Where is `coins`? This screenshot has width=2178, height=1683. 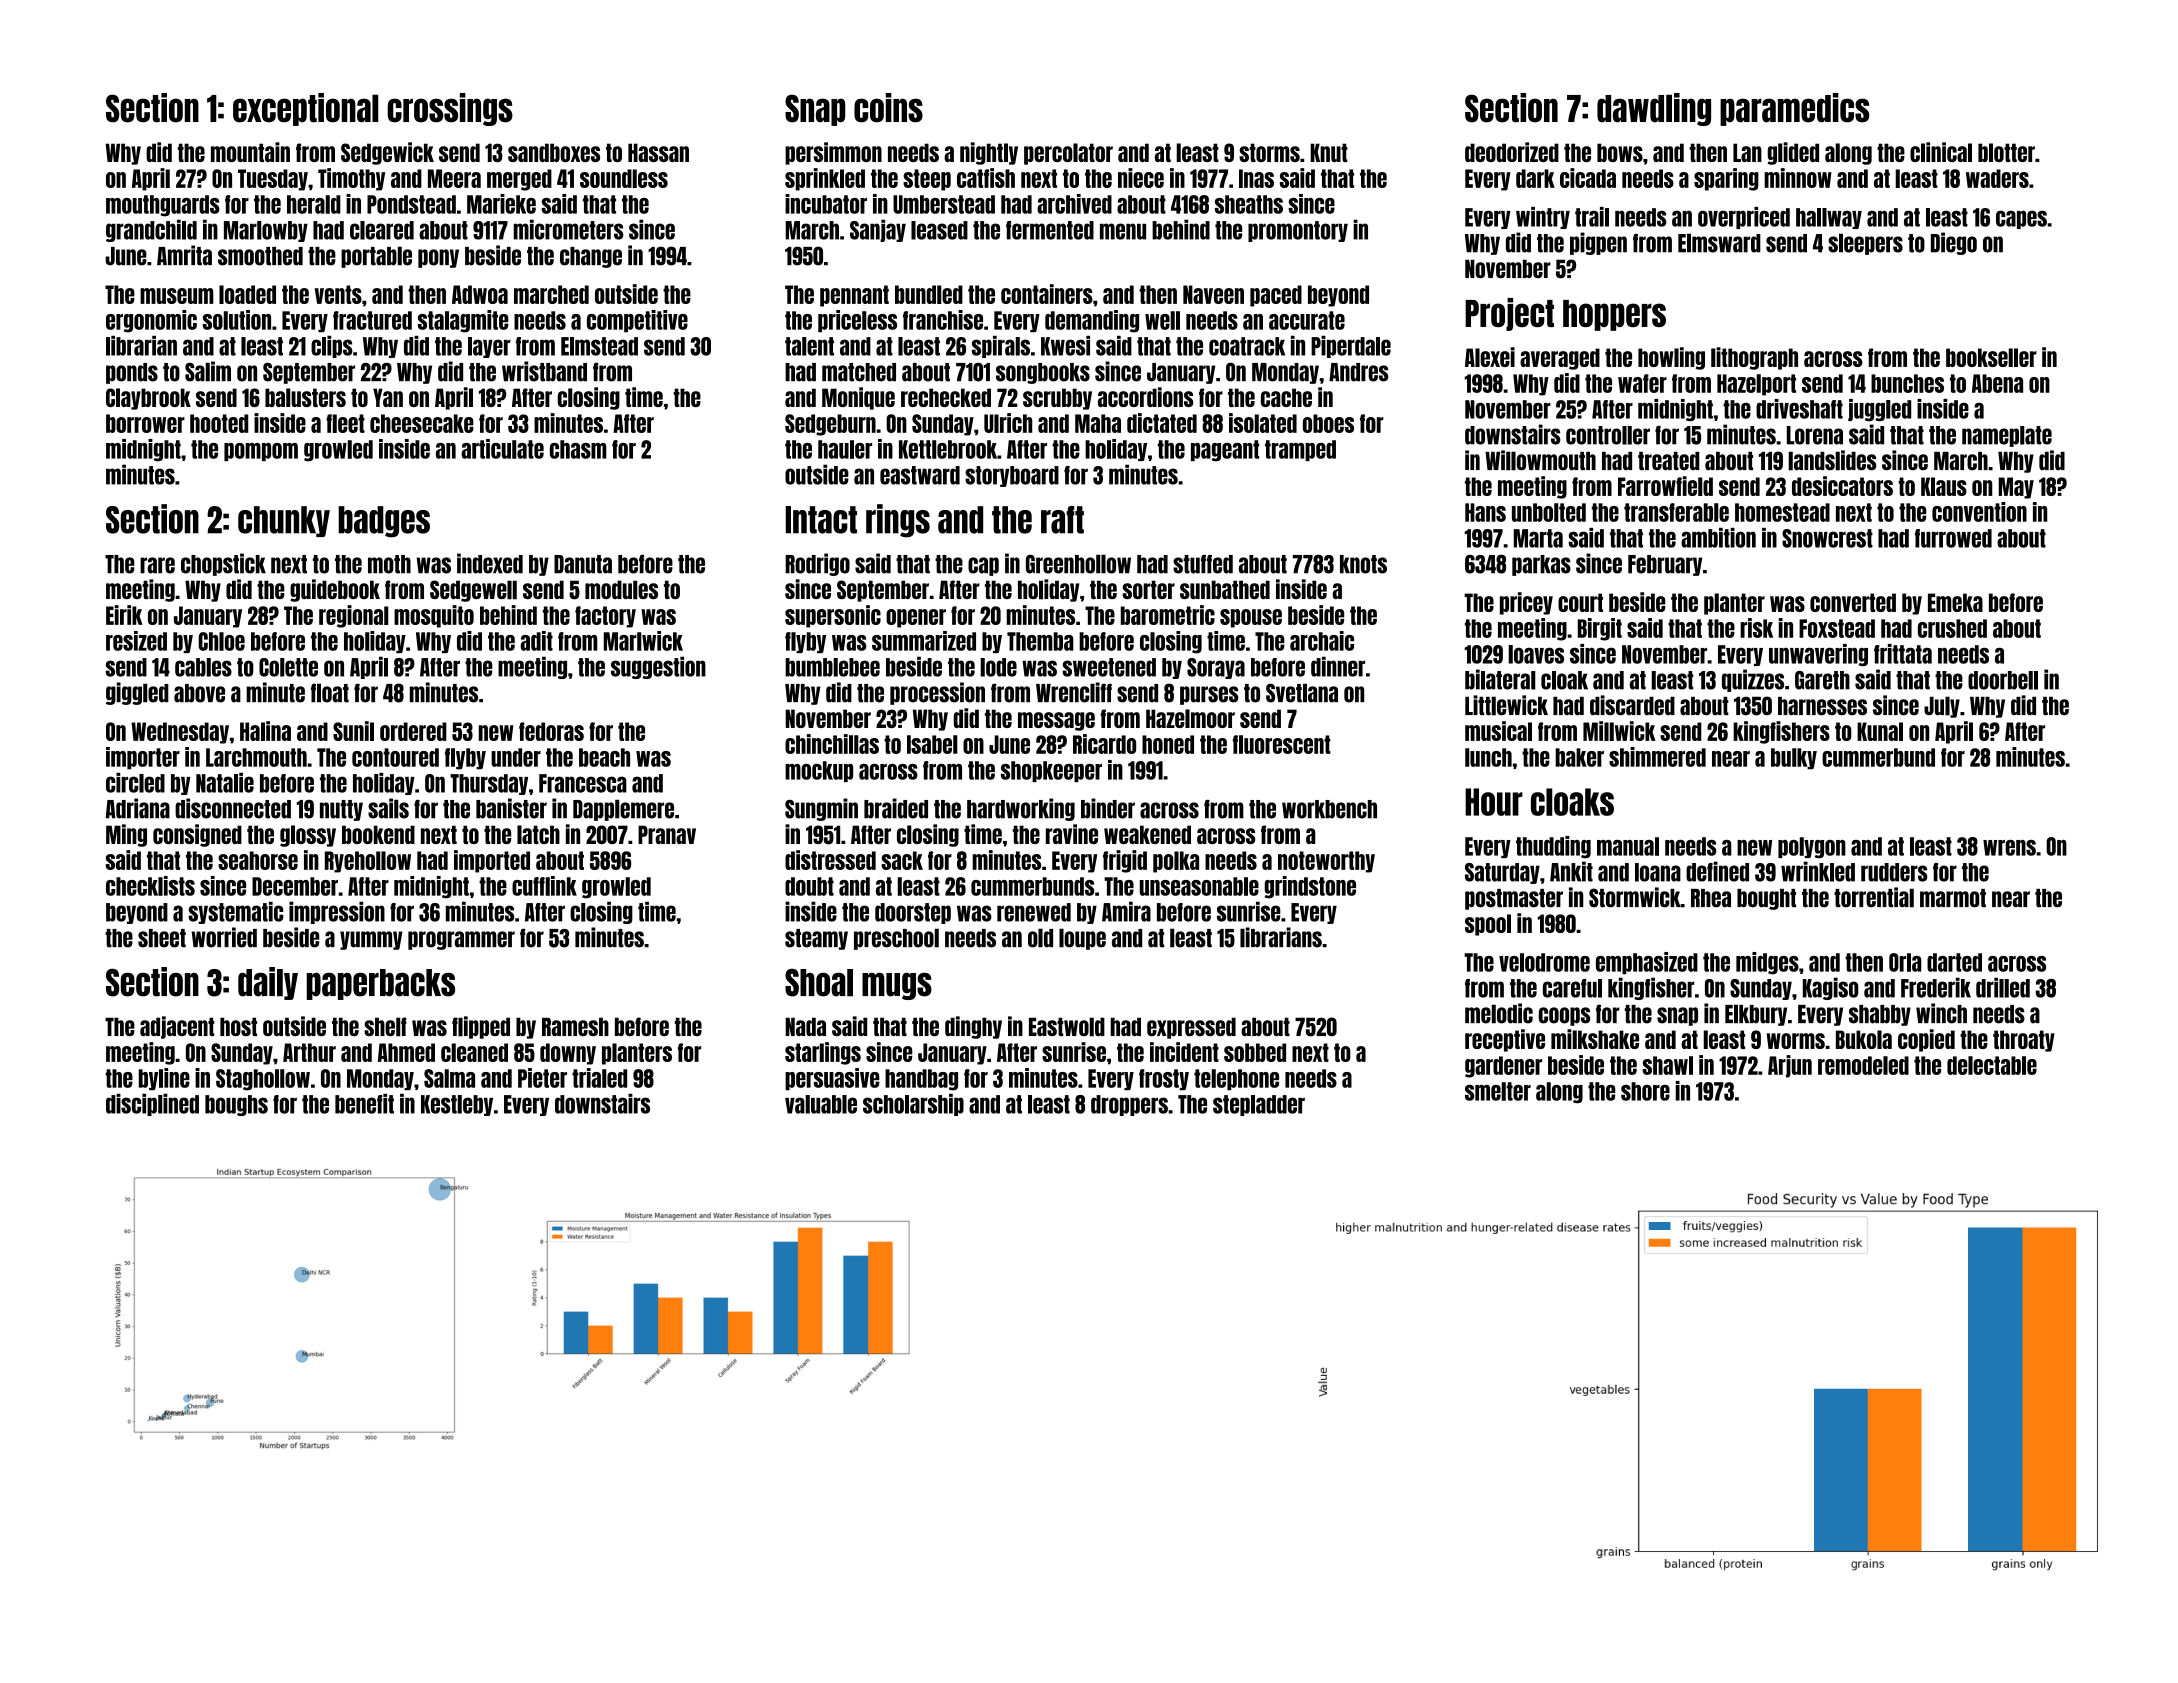
coins is located at coordinates (888, 108).
